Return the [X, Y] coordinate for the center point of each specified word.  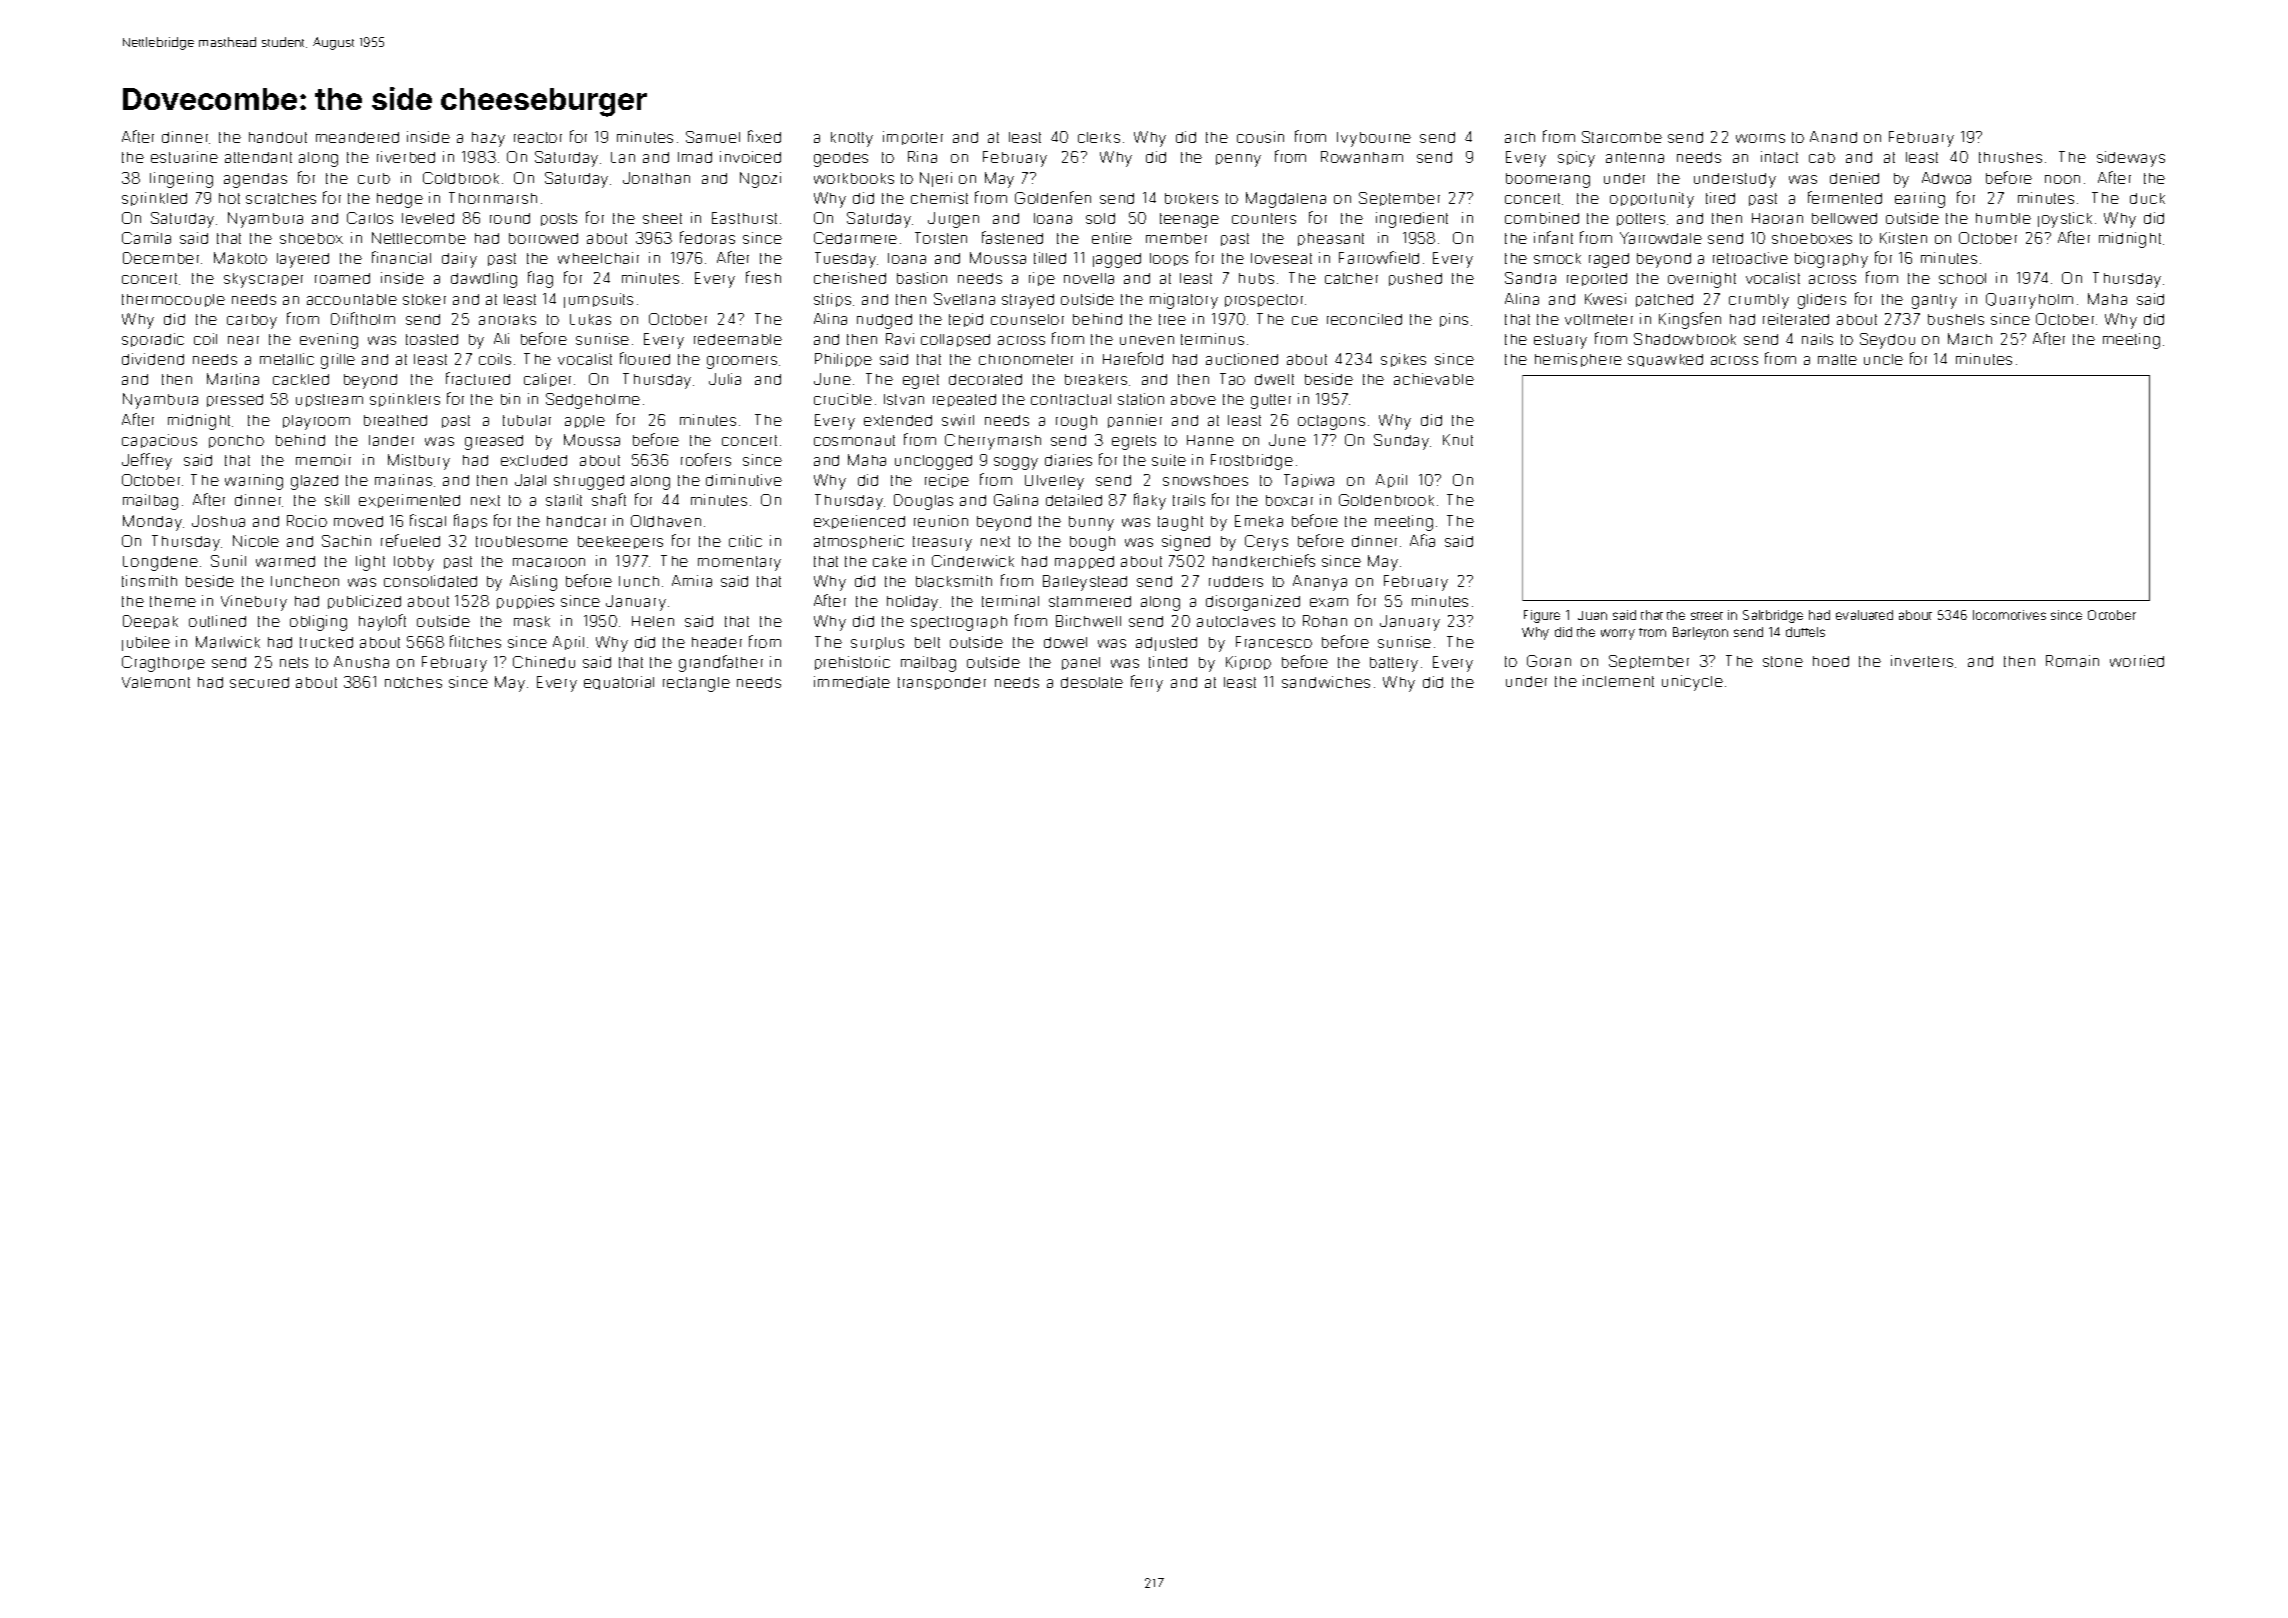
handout [278, 137]
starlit [564, 500]
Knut [1458, 440]
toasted [432, 339]
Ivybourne [1374, 139]
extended [898, 420]
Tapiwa [1309, 481]
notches [413, 682]
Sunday [1401, 442]
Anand [1833, 137]
